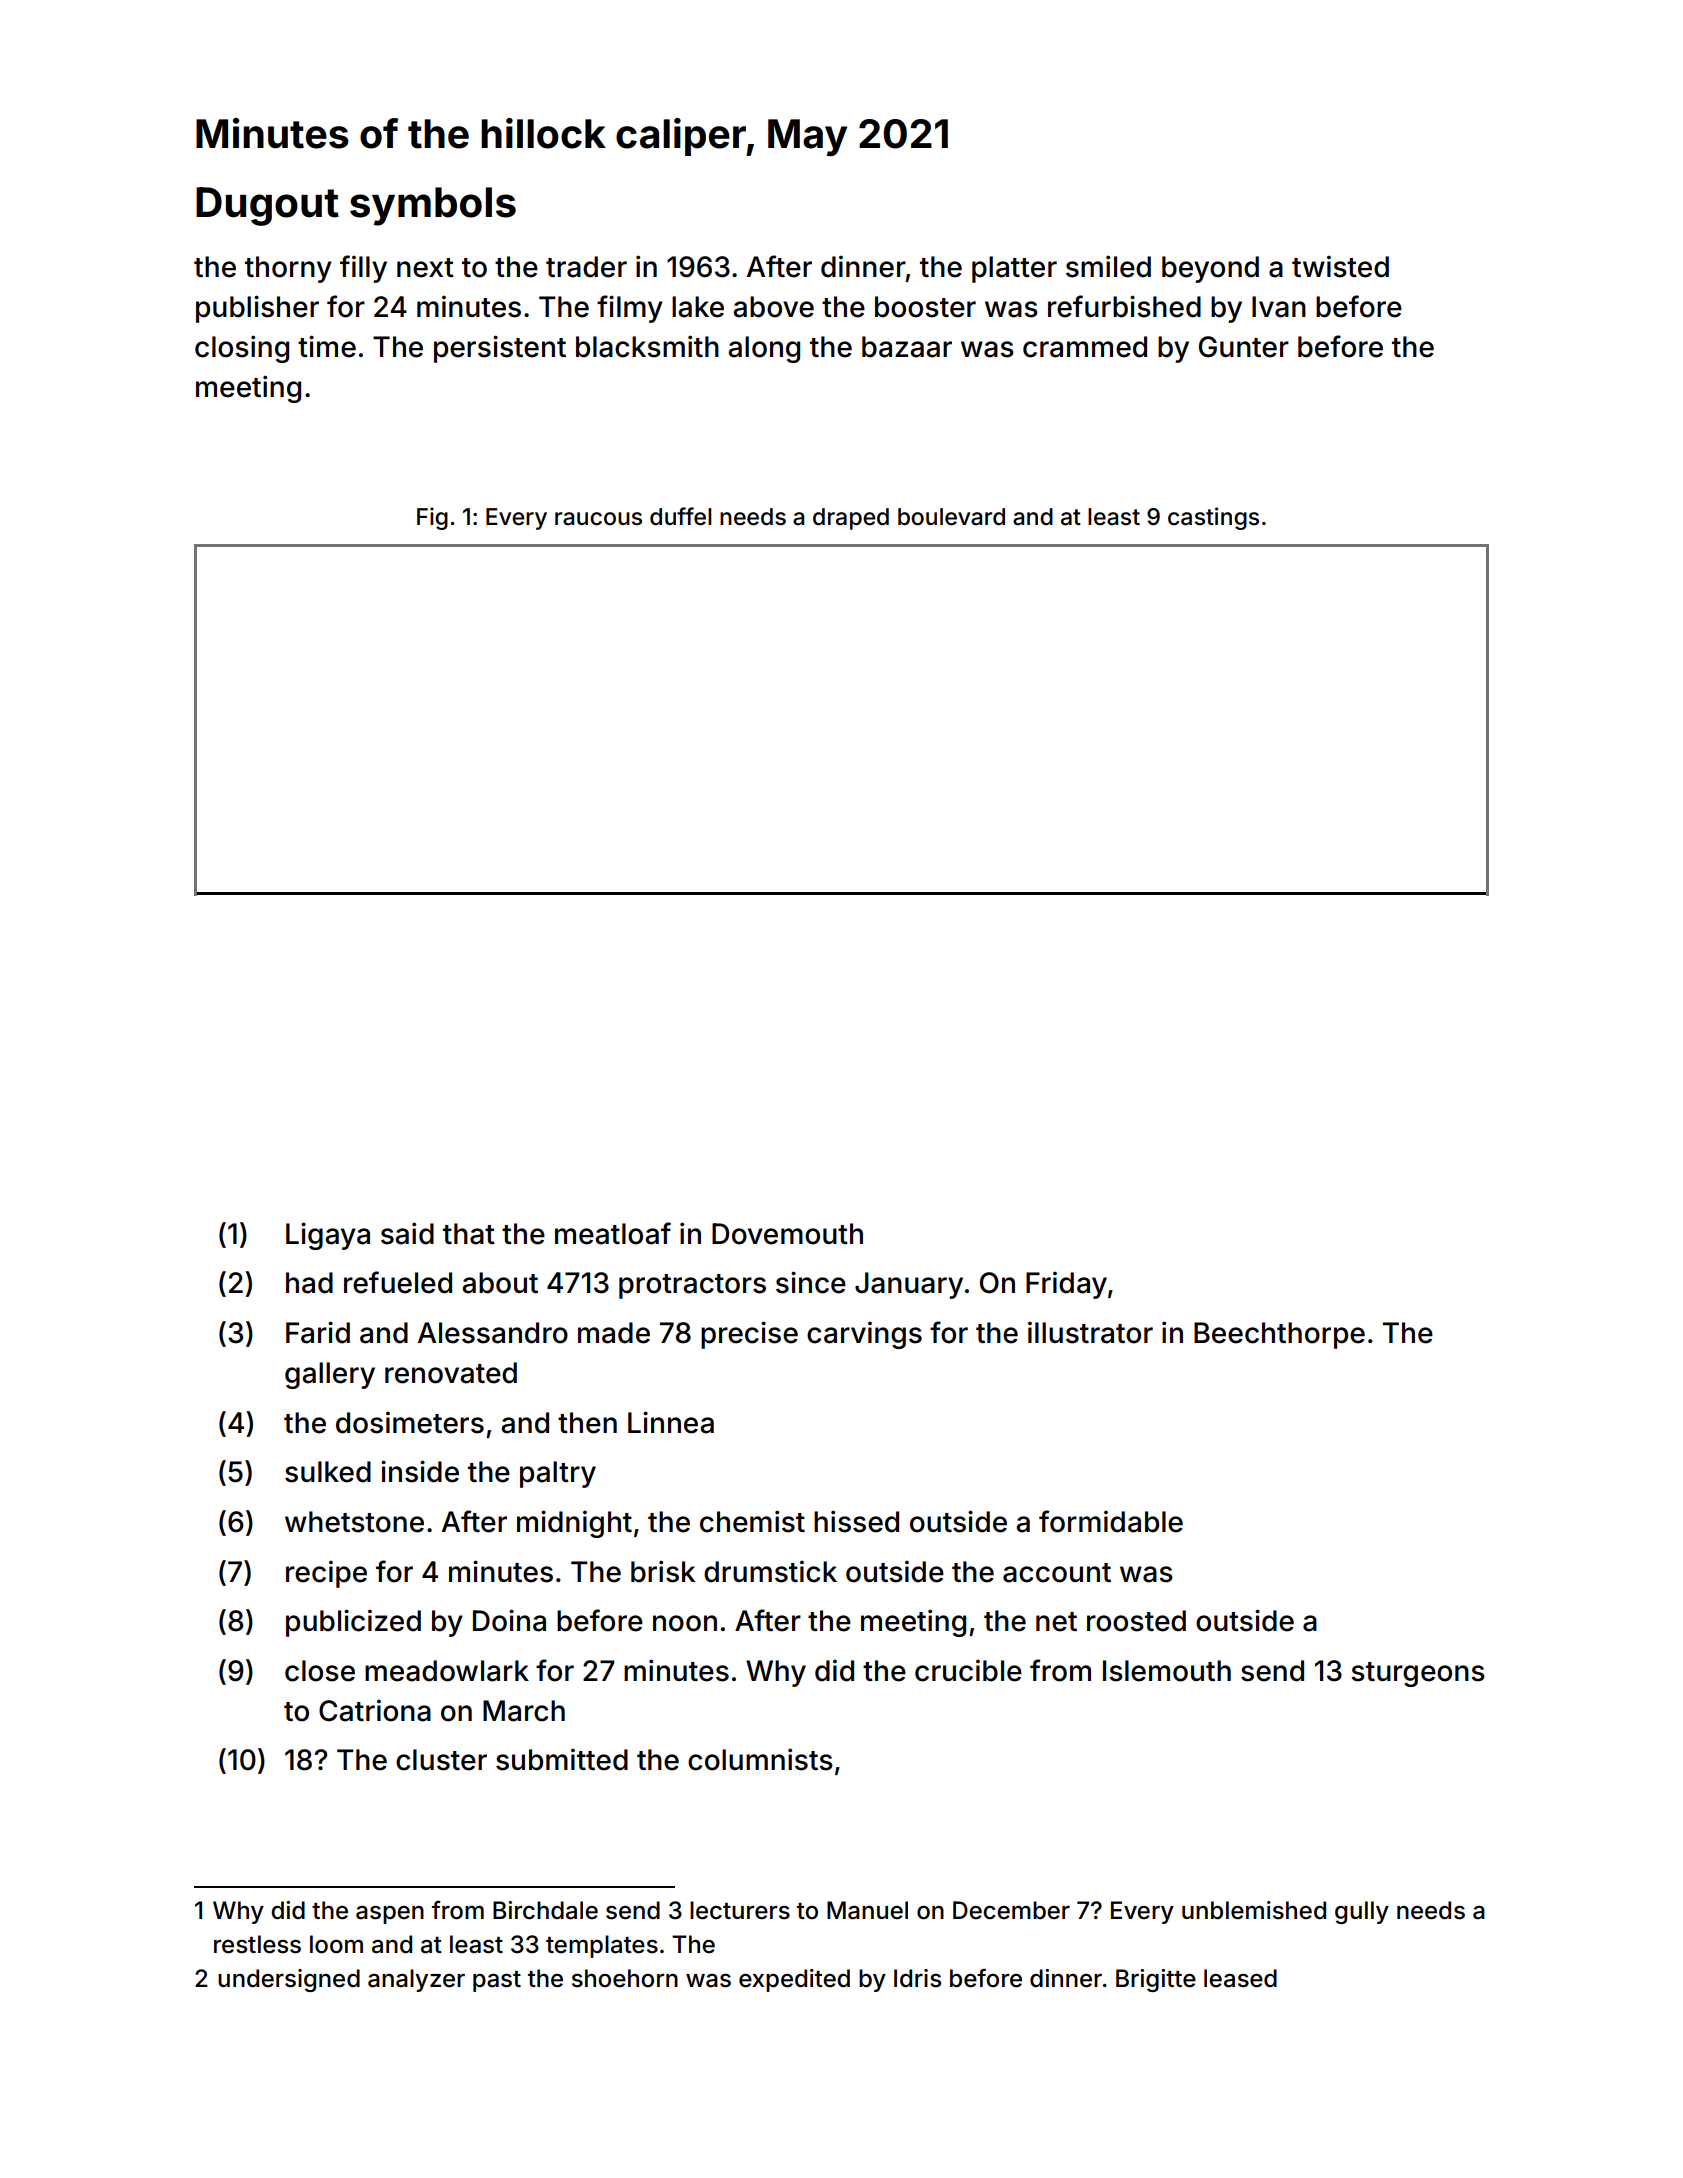 The width and height of the image is (1683, 2178). Describe the element at coordinates (787, 1234) in the image. I see `Dovemouth` at that location.
